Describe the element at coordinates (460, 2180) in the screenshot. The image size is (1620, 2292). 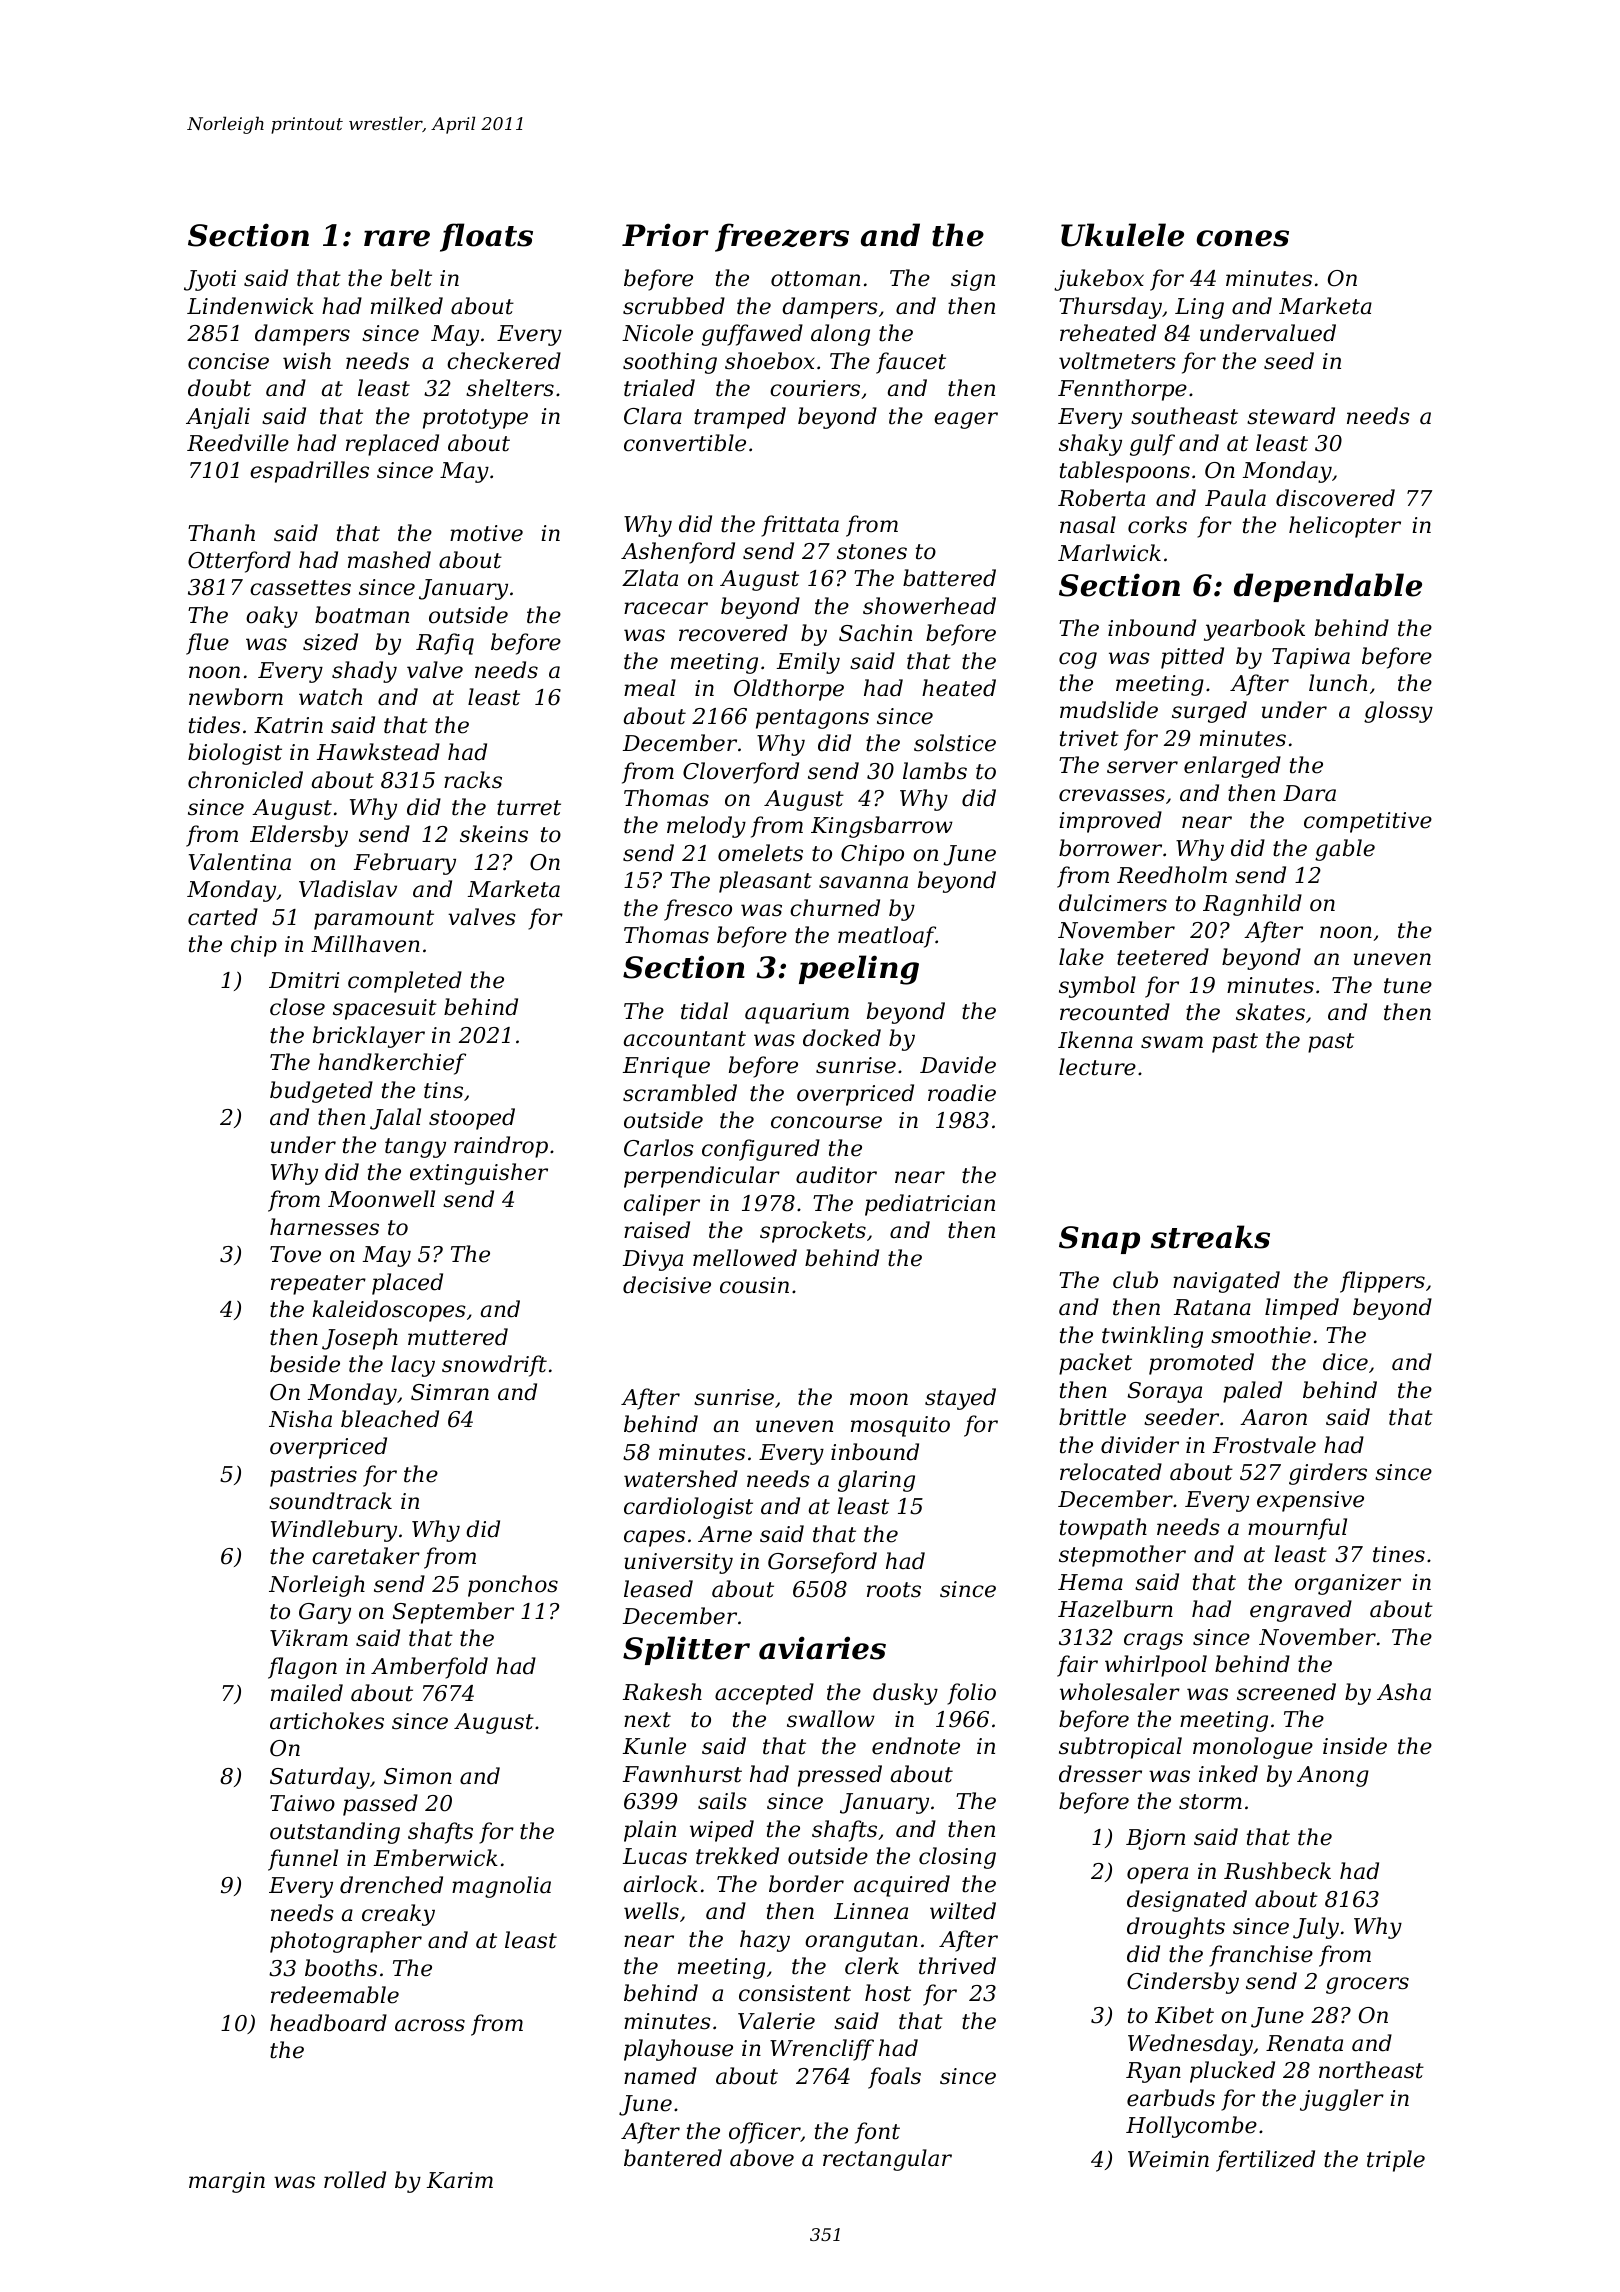
I see `Karim` at that location.
